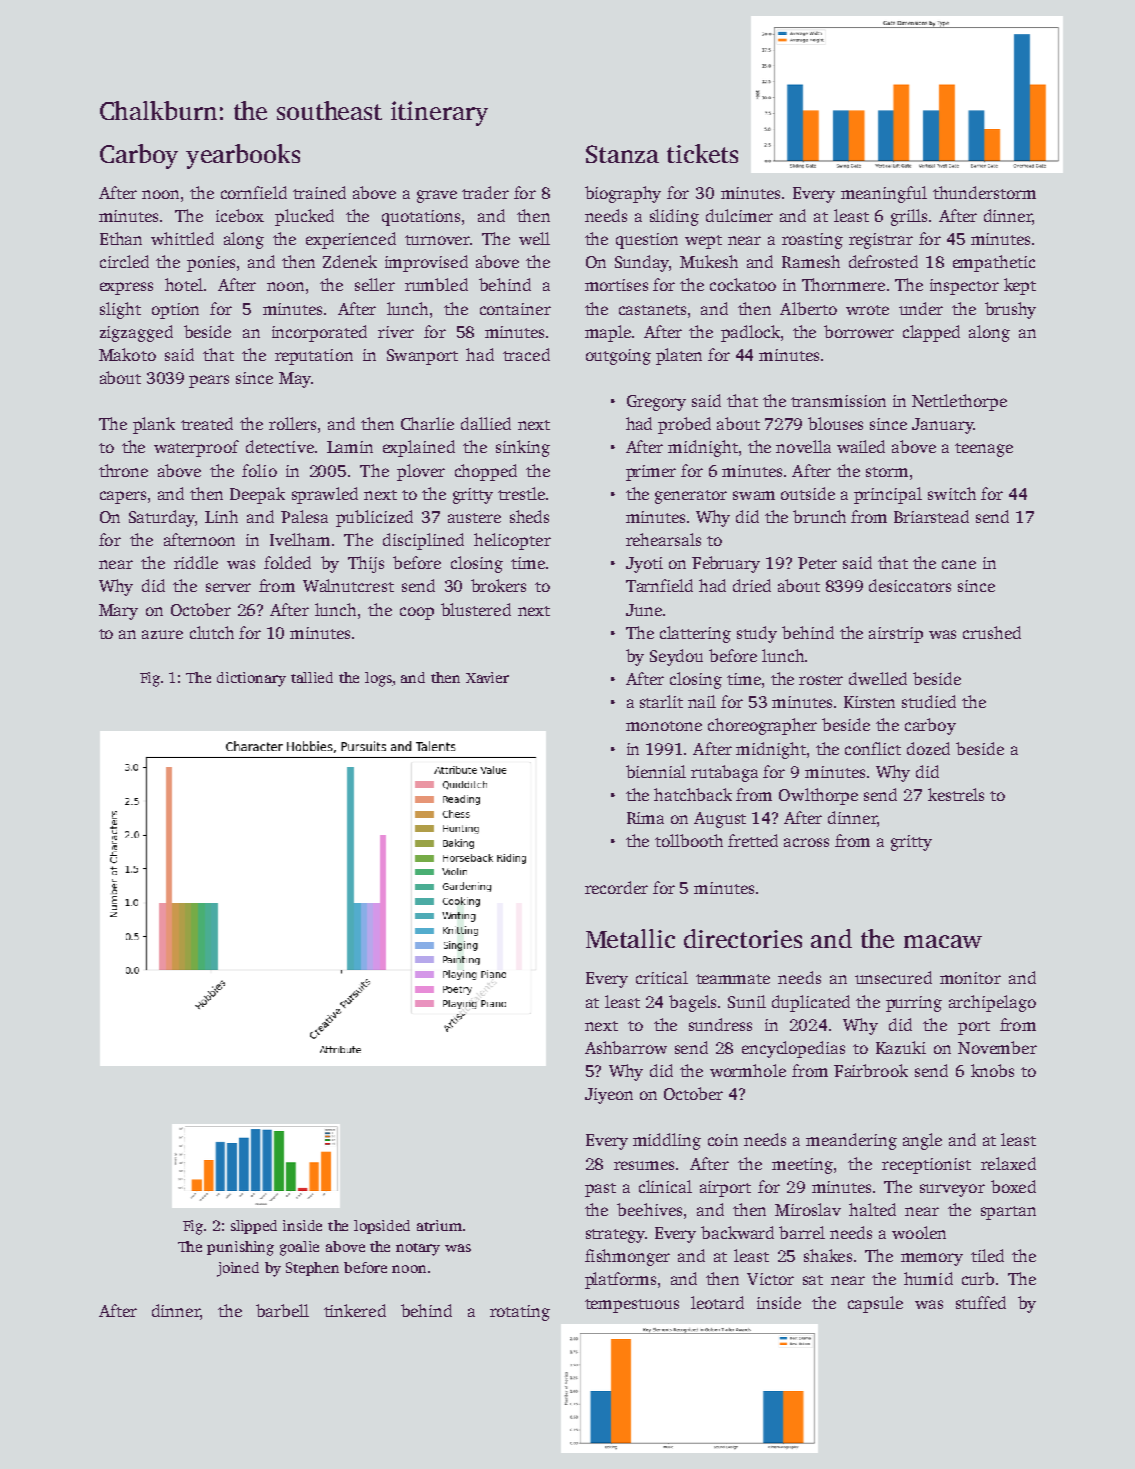 This screenshot has width=1135, height=1469. What do you see at coordinates (251, 679) in the screenshot?
I see `dictionary` at bounding box center [251, 679].
